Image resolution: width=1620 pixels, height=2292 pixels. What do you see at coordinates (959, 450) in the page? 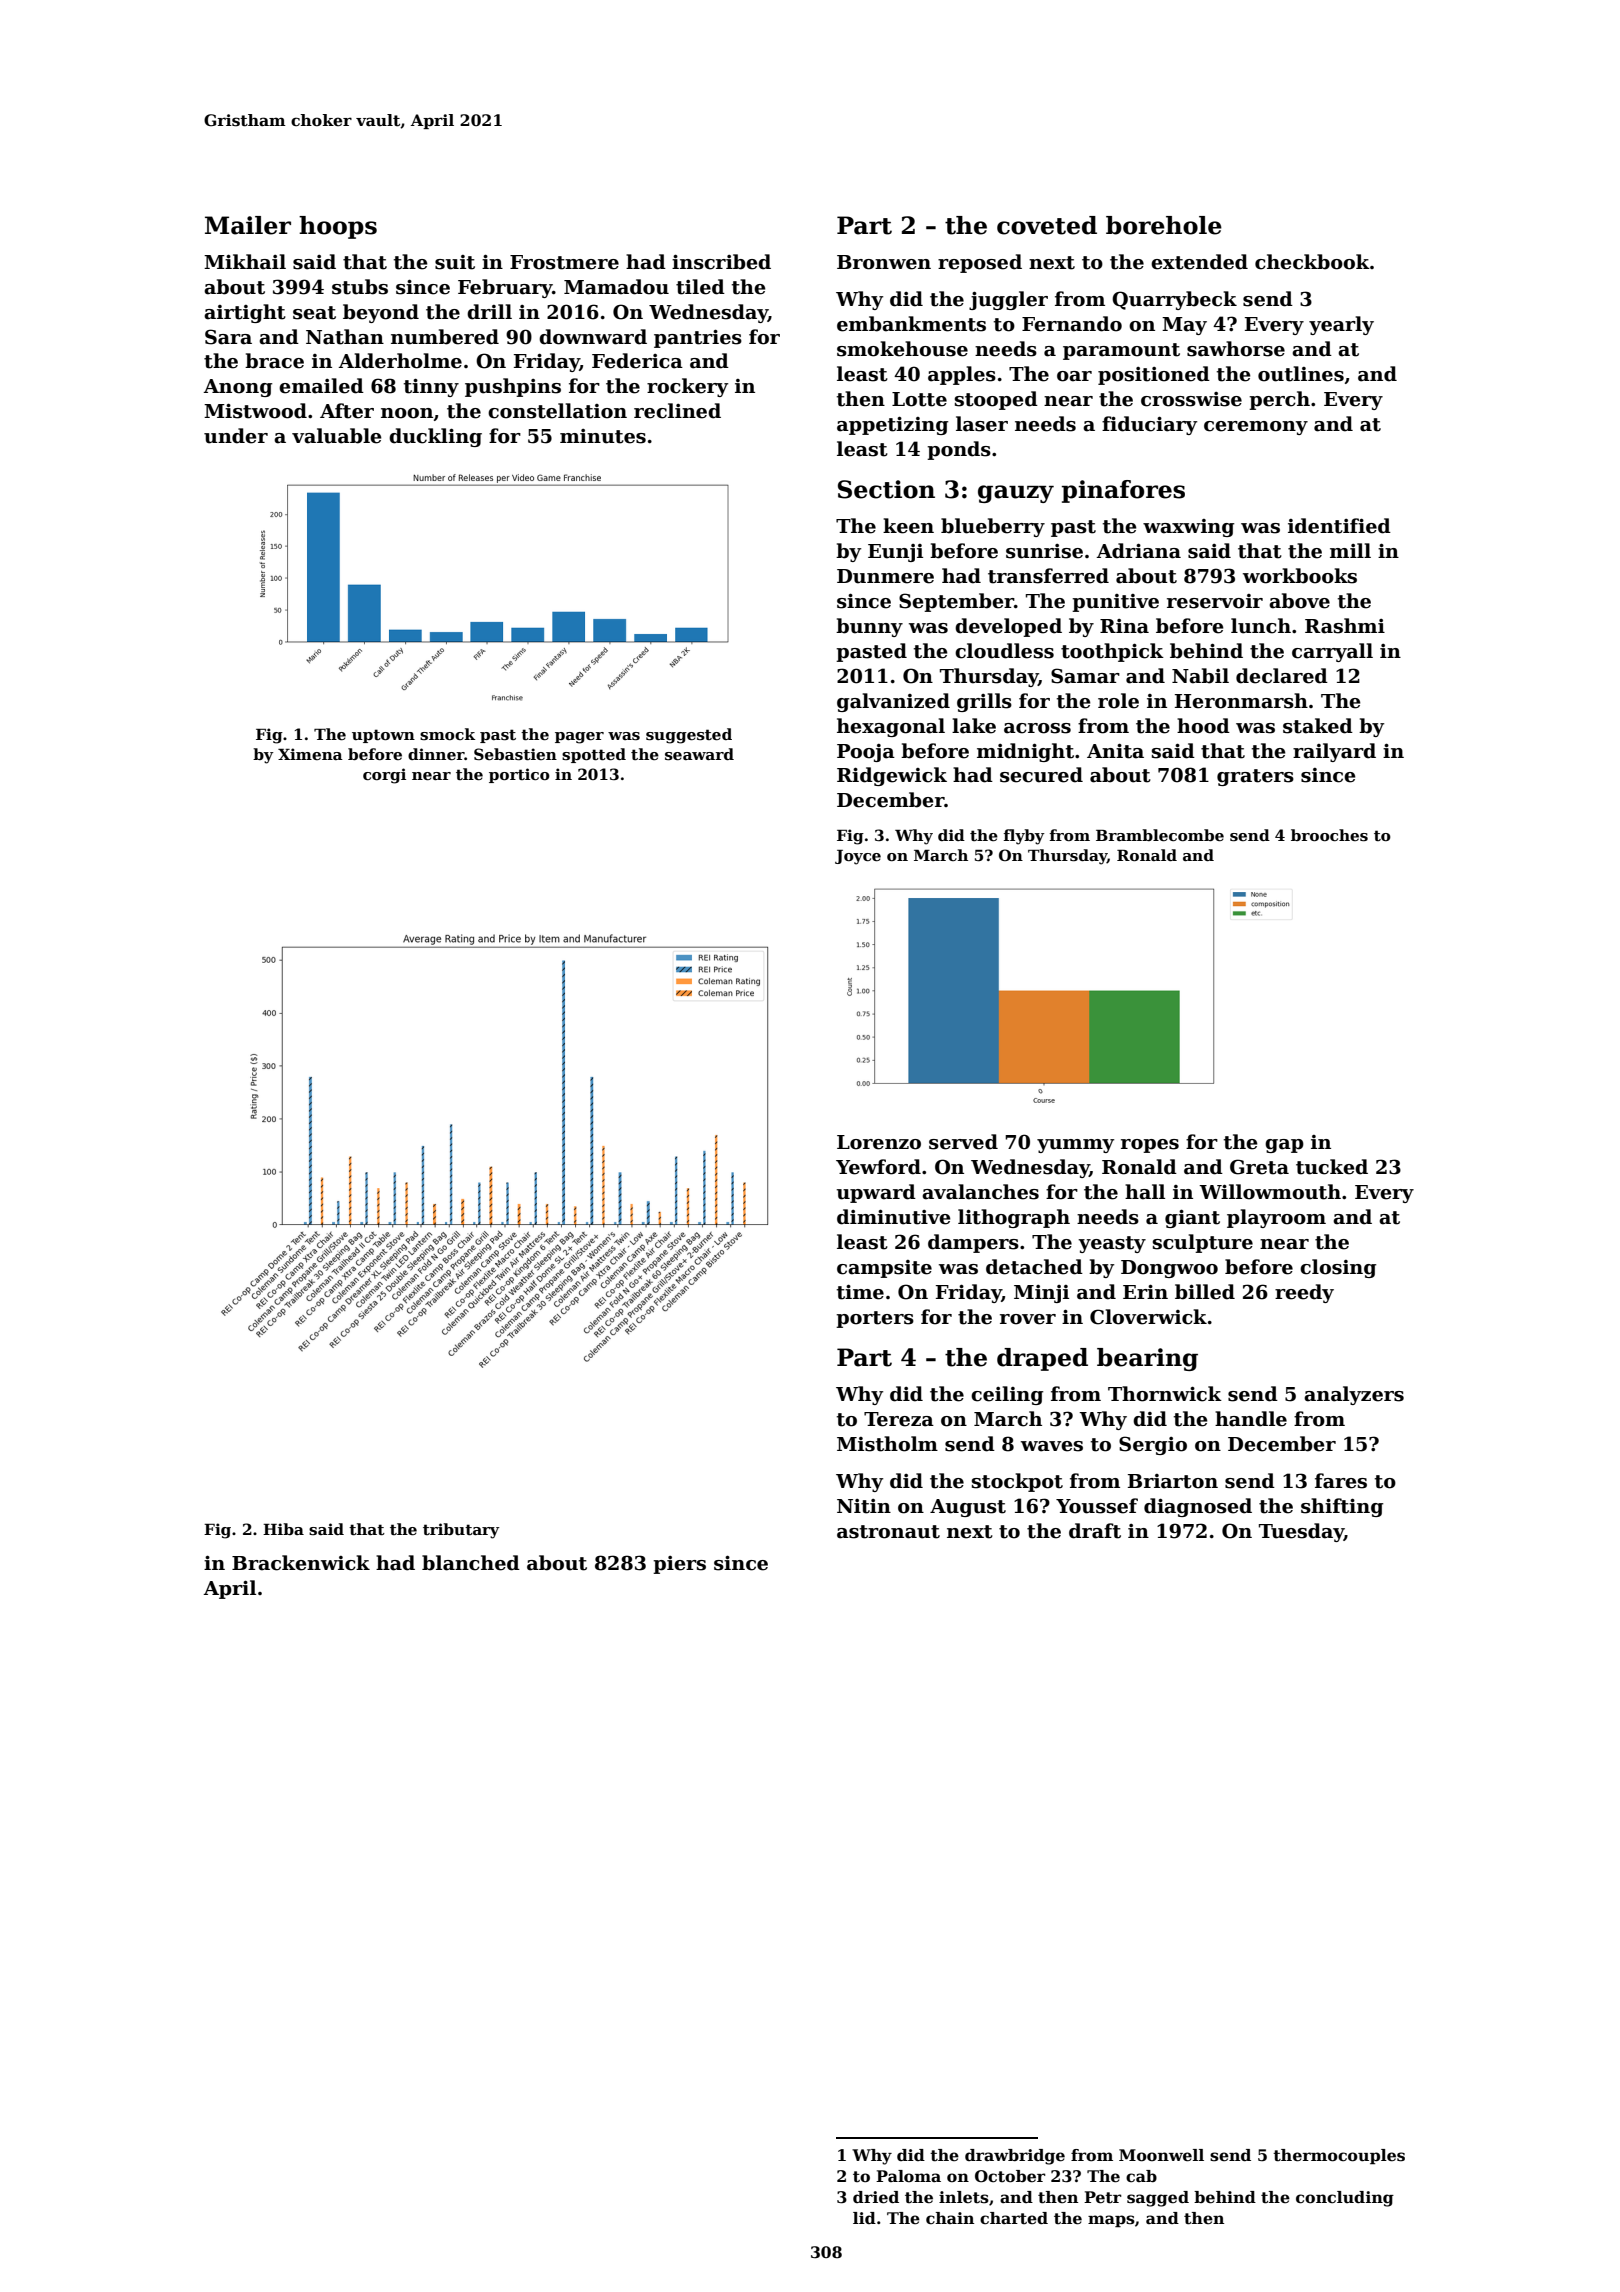
I see `ponds` at bounding box center [959, 450].
